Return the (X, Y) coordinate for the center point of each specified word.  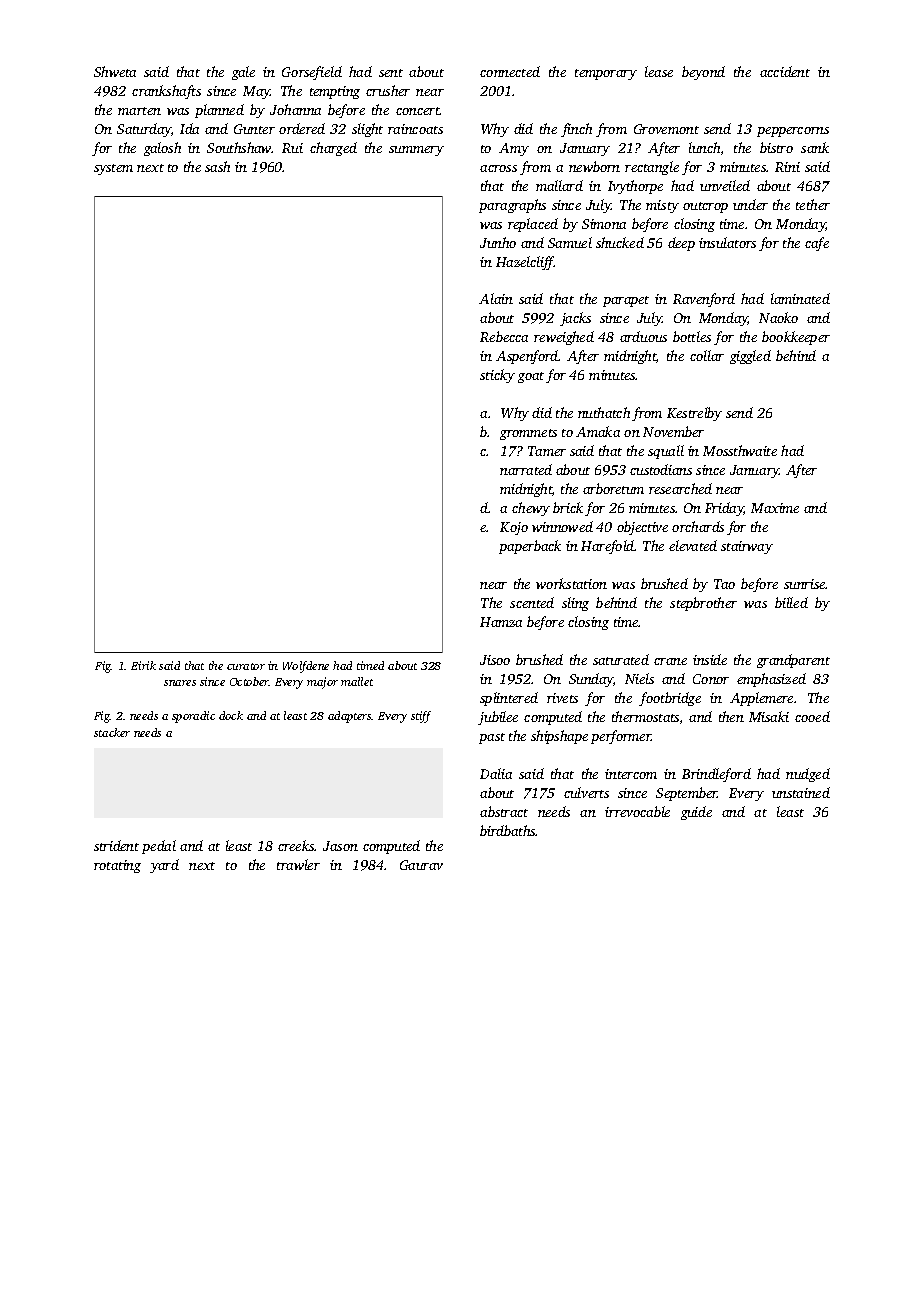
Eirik (143, 665)
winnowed (562, 526)
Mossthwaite (740, 450)
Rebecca (504, 336)
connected (510, 71)
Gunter (254, 129)
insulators (727, 242)
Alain (496, 298)
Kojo (514, 528)
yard (164, 866)
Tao (724, 584)
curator (246, 666)
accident (785, 71)
